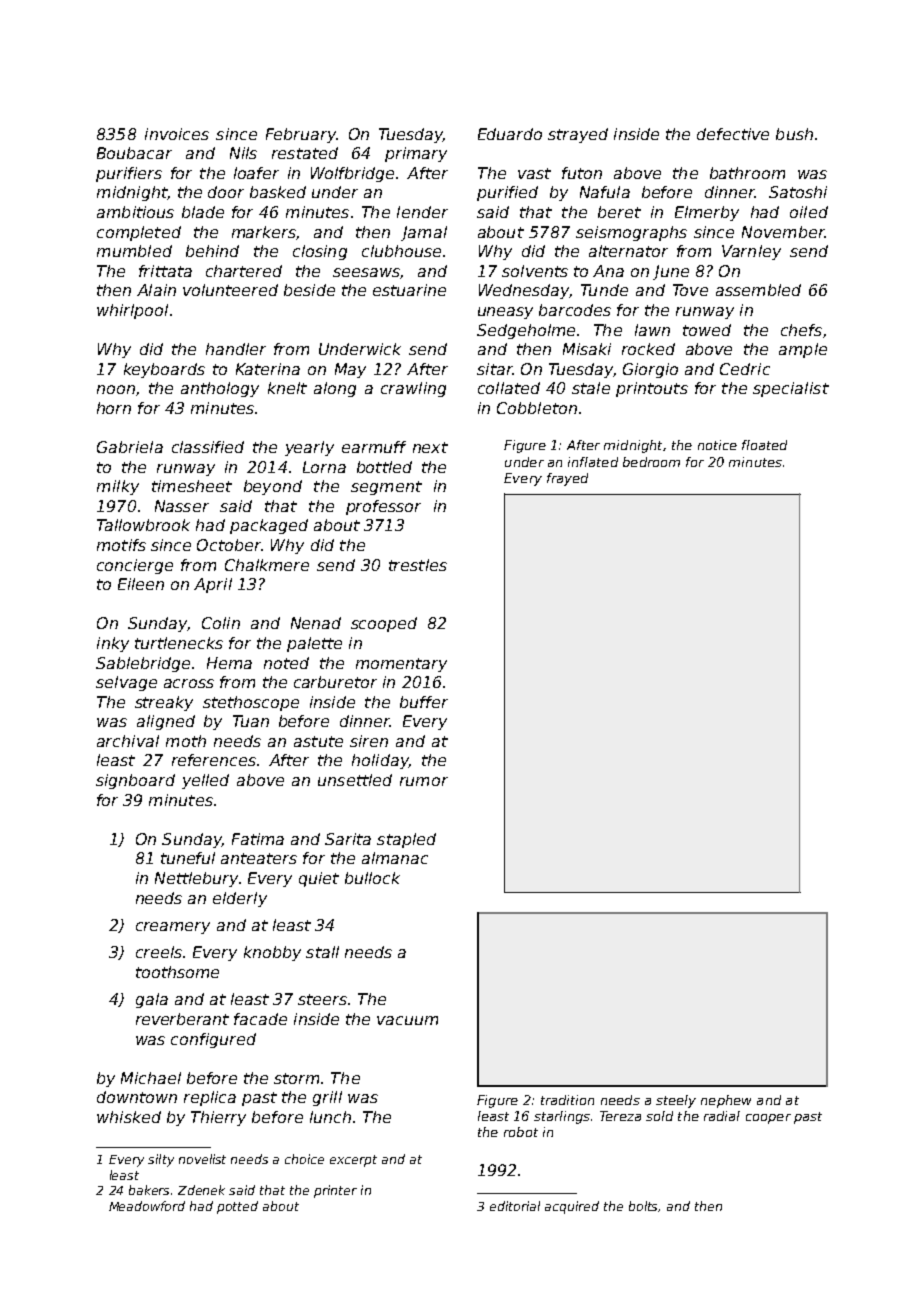 This screenshot has width=924, height=1308. What do you see at coordinates (221, 623) in the screenshot?
I see `Colin` at bounding box center [221, 623].
